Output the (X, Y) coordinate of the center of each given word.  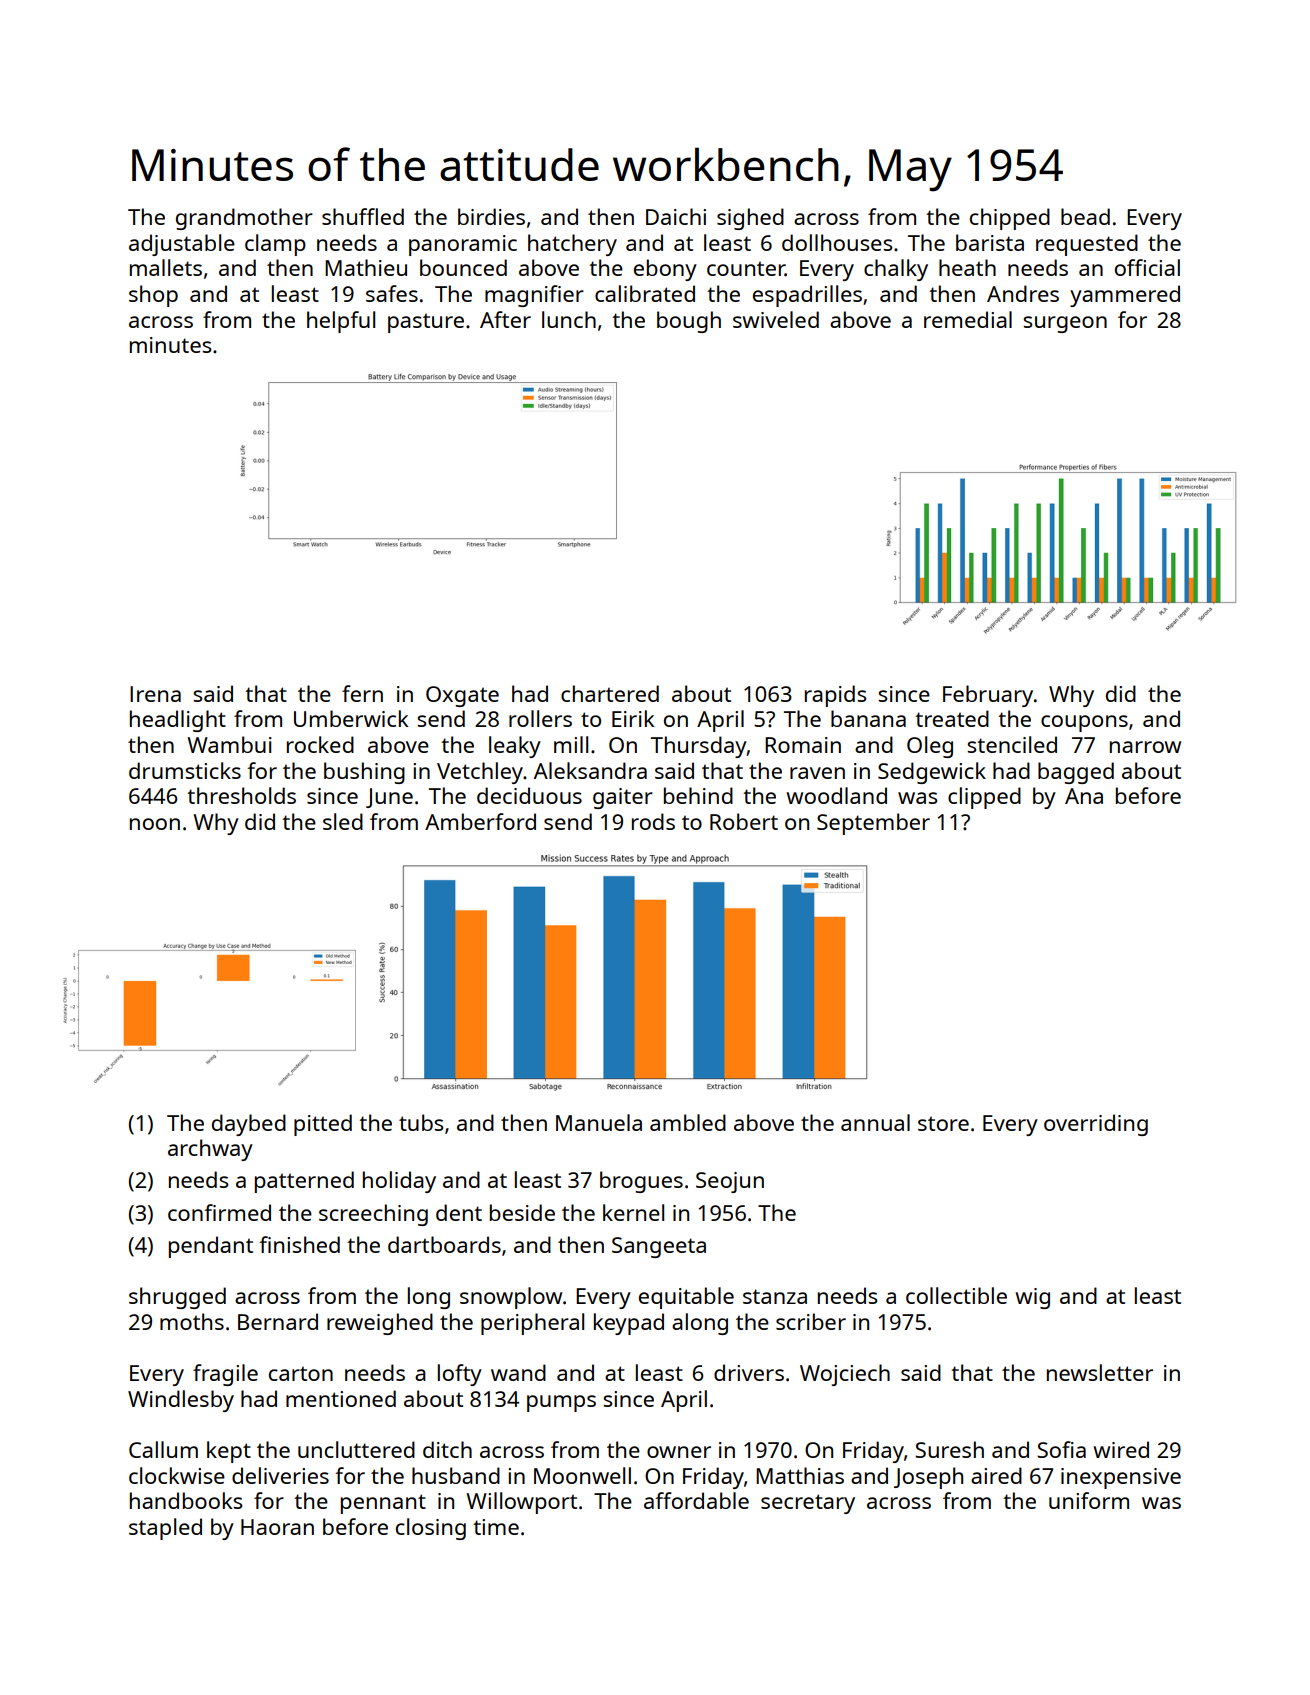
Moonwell (582, 1475)
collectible (956, 1295)
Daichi (676, 216)
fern (362, 693)
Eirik (633, 718)
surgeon (1065, 324)
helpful (341, 322)
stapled (165, 1529)
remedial (968, 319)
